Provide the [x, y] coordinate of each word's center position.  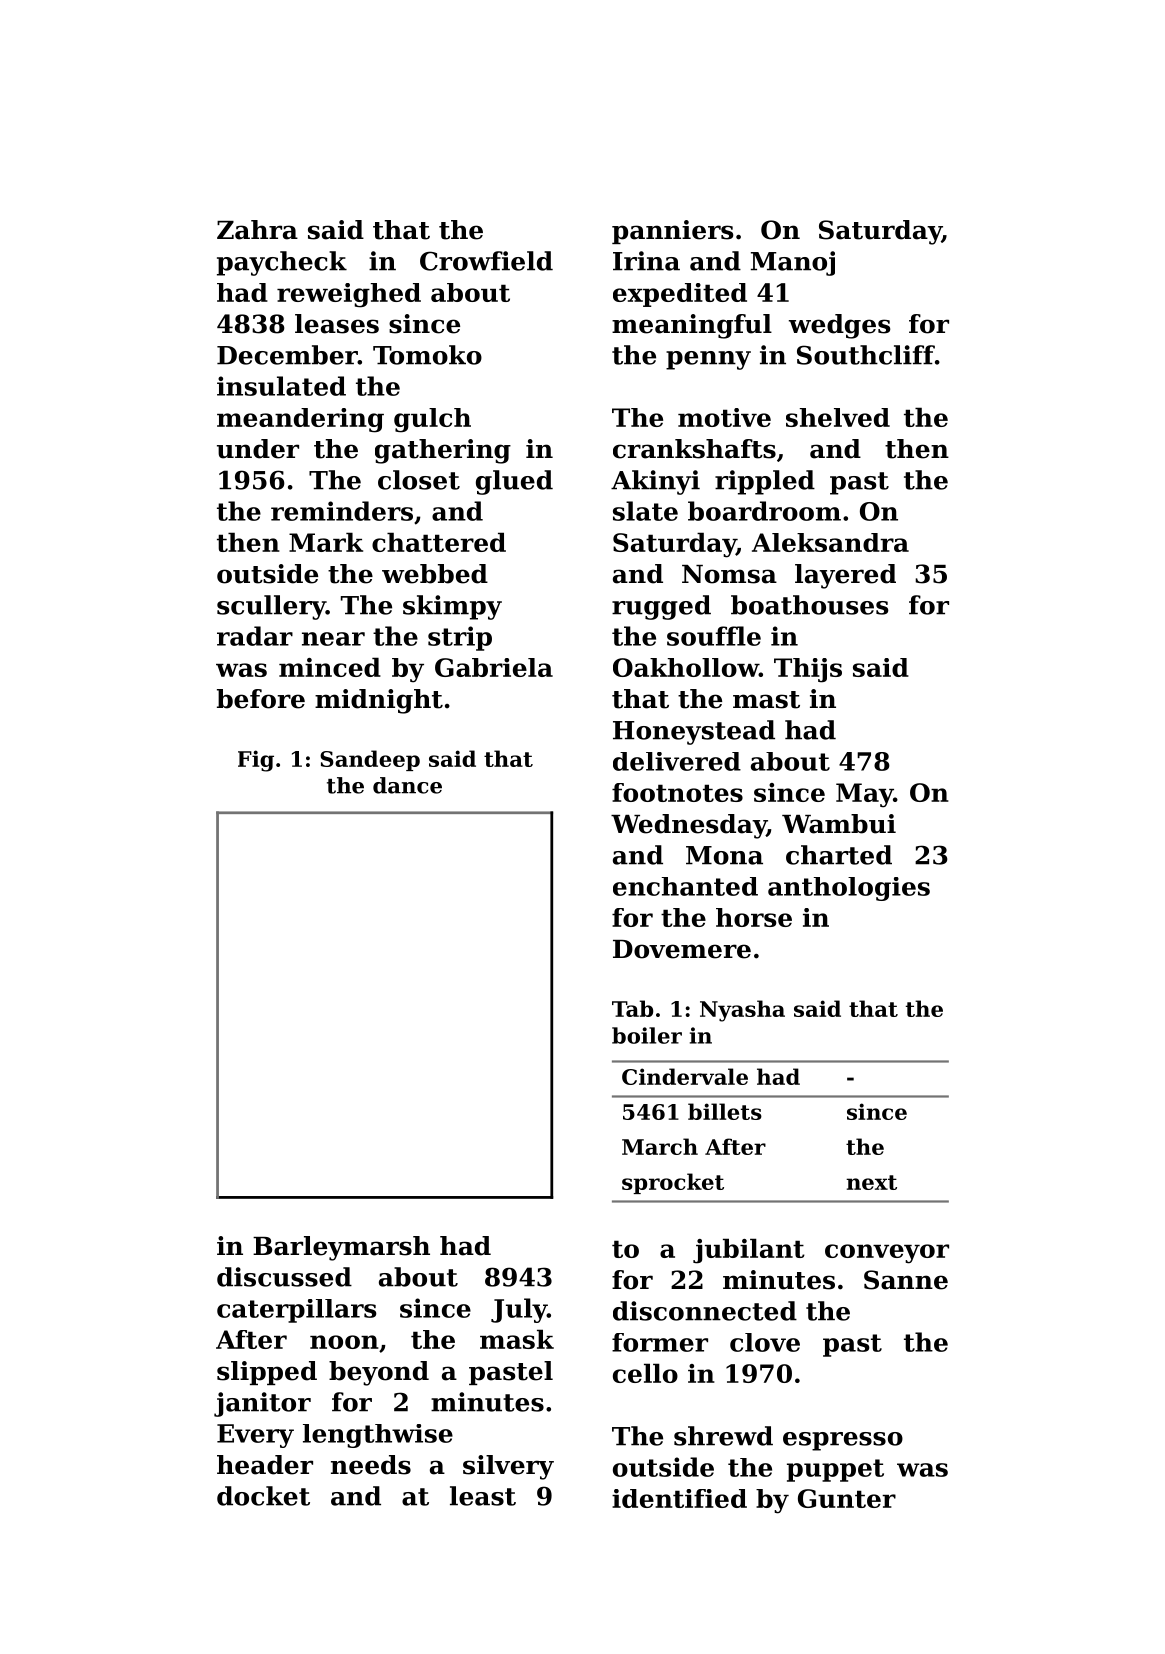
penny [708, 360]
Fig [256, 761]
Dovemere [682, 949]
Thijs [808, 670]
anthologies [849, 889]
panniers [673, 232]
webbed [435, 574]
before [261, 699]
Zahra [257, 230]
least [483, 1496]
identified [679, 1498]
